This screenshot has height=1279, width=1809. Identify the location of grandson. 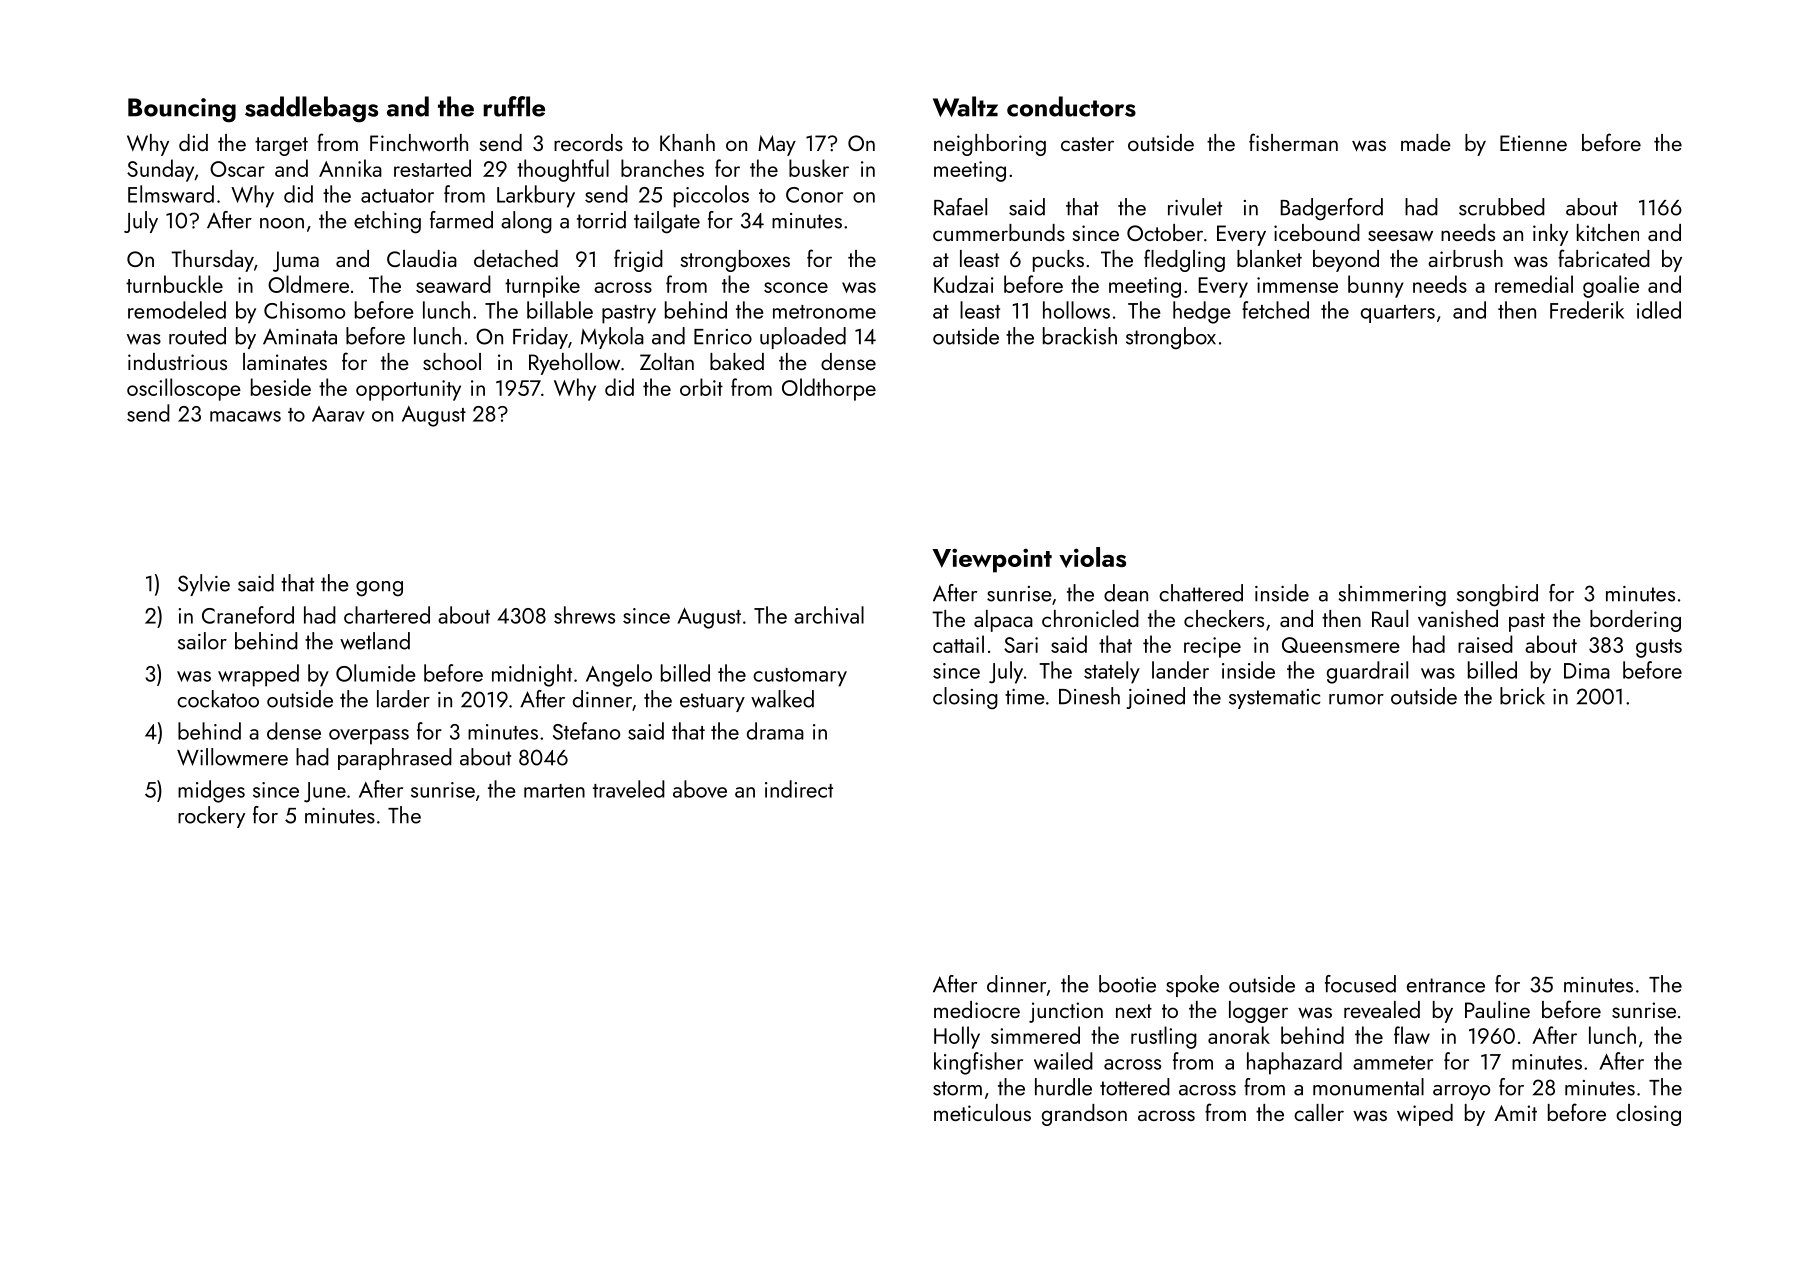
(1084, 1115).
